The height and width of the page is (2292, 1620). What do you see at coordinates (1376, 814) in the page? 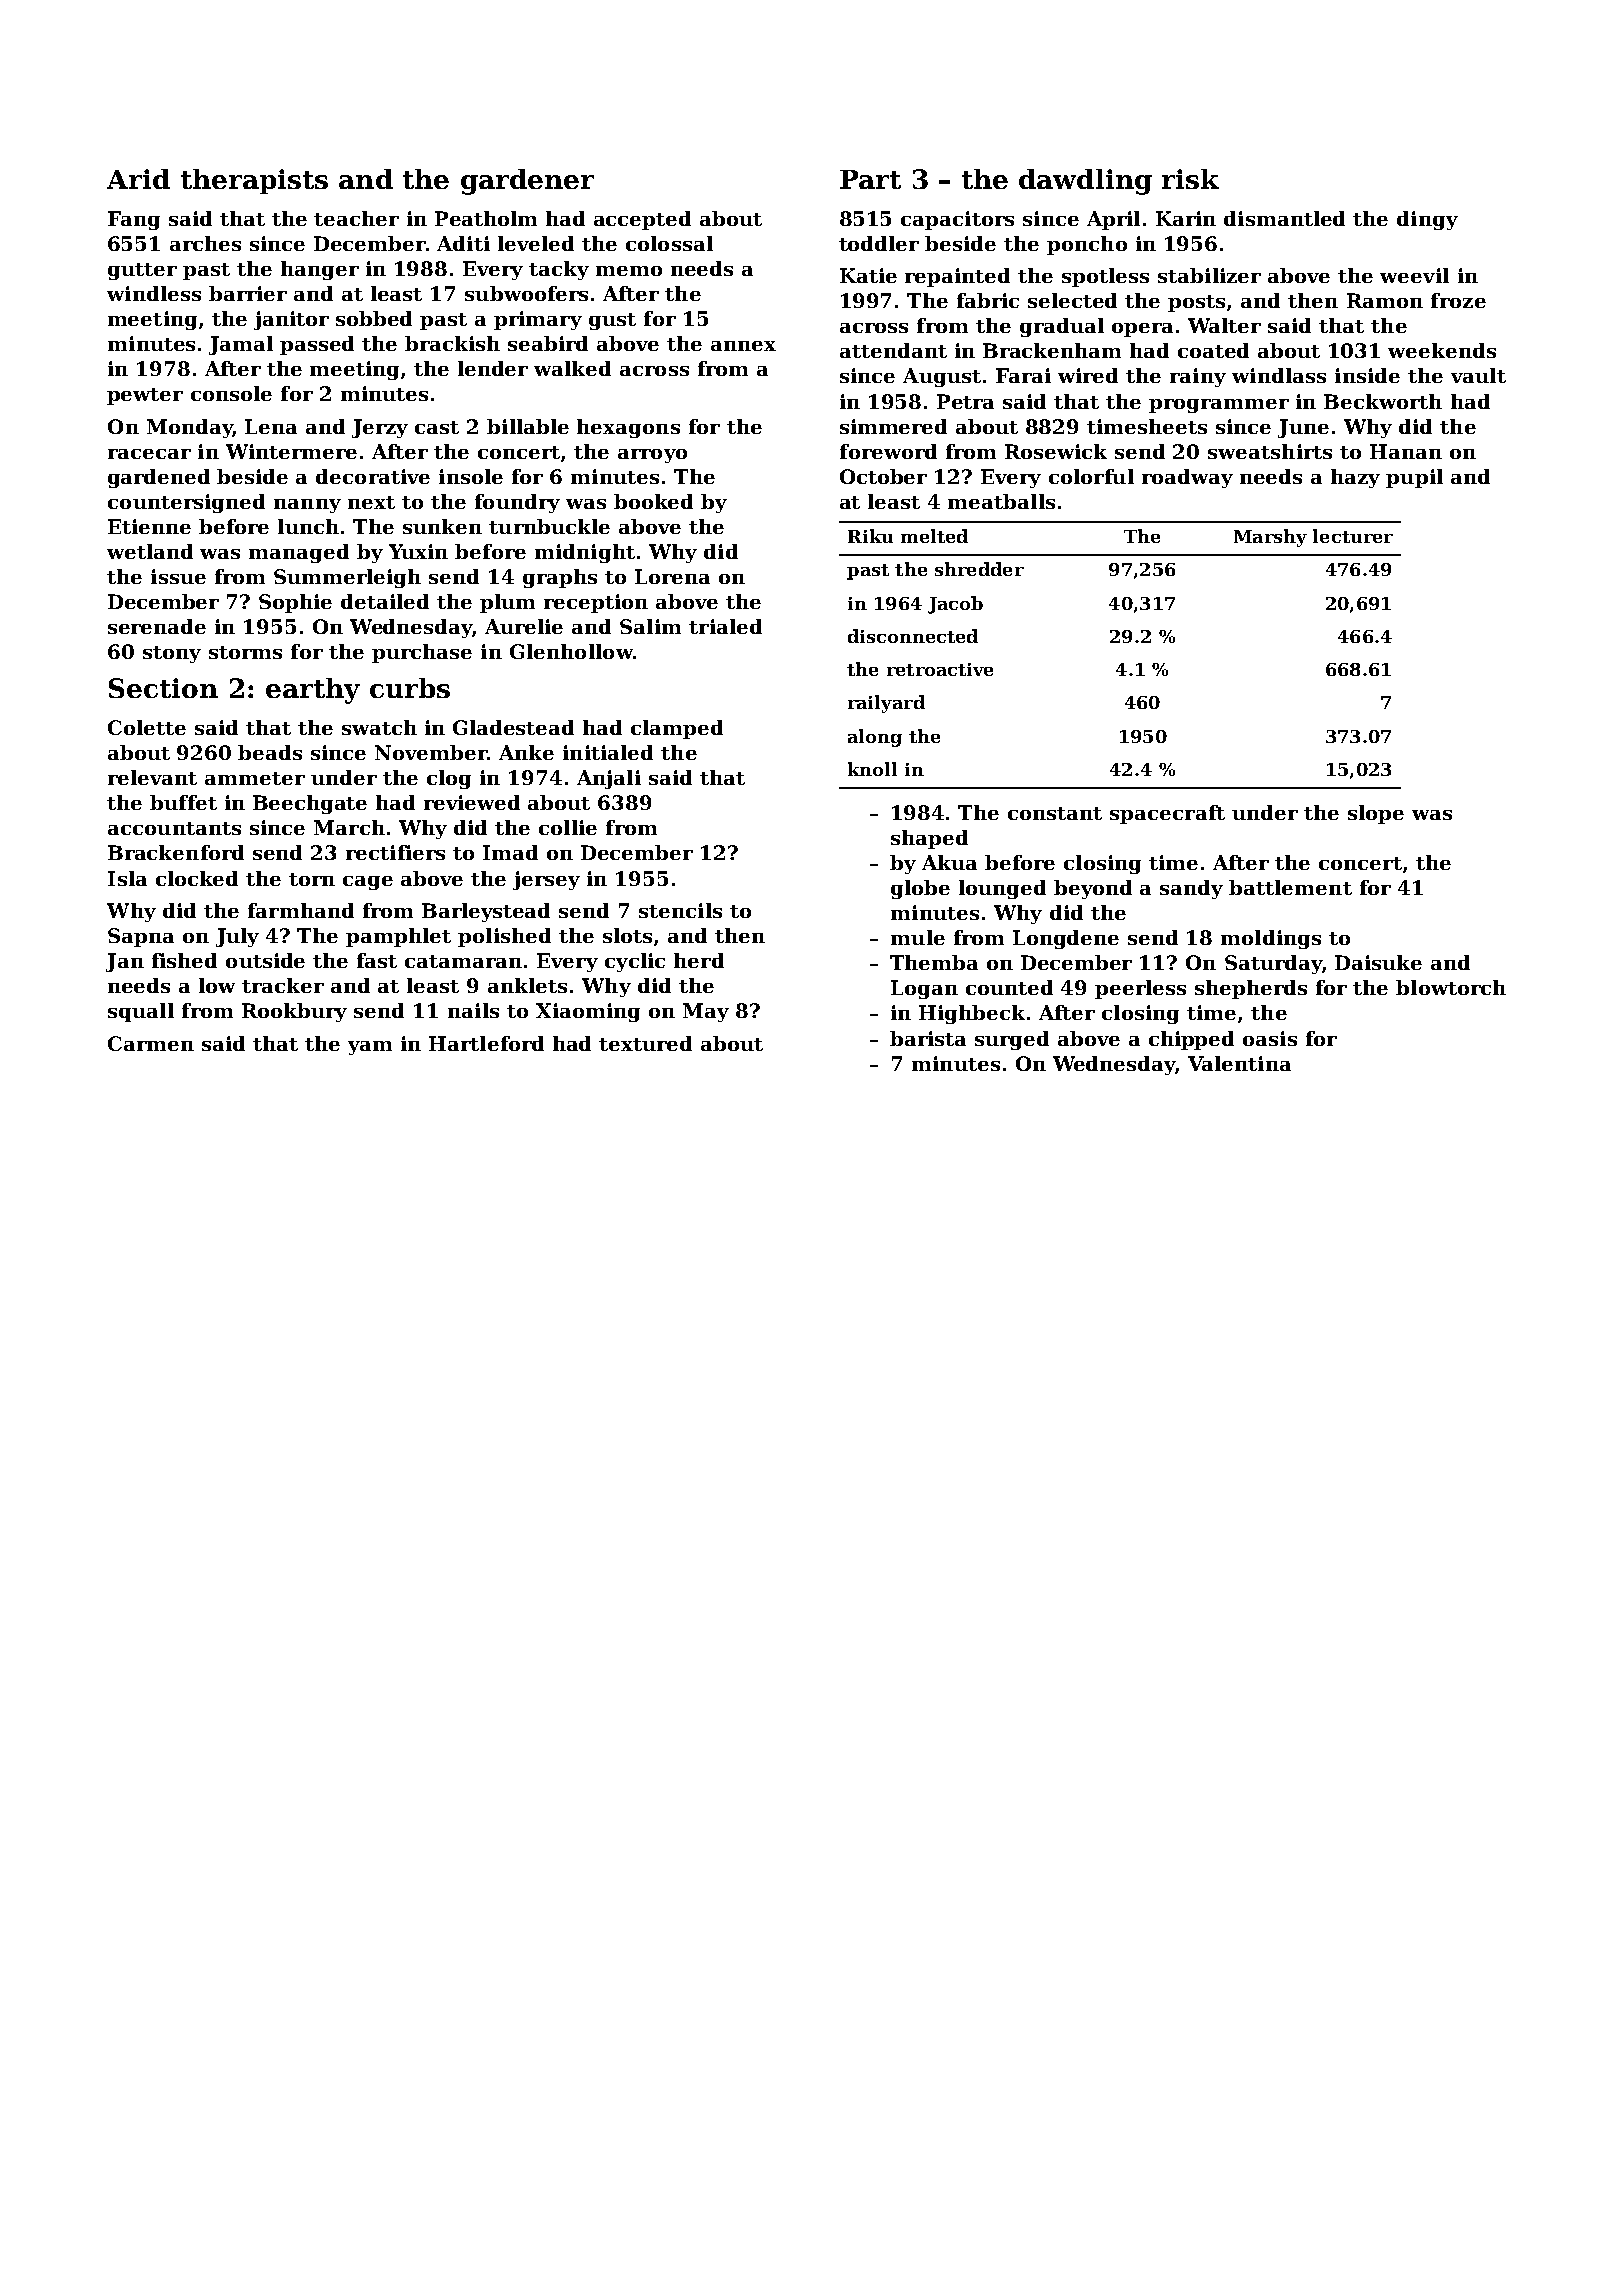
I see `slope` at bounding box center [1376, 814].
